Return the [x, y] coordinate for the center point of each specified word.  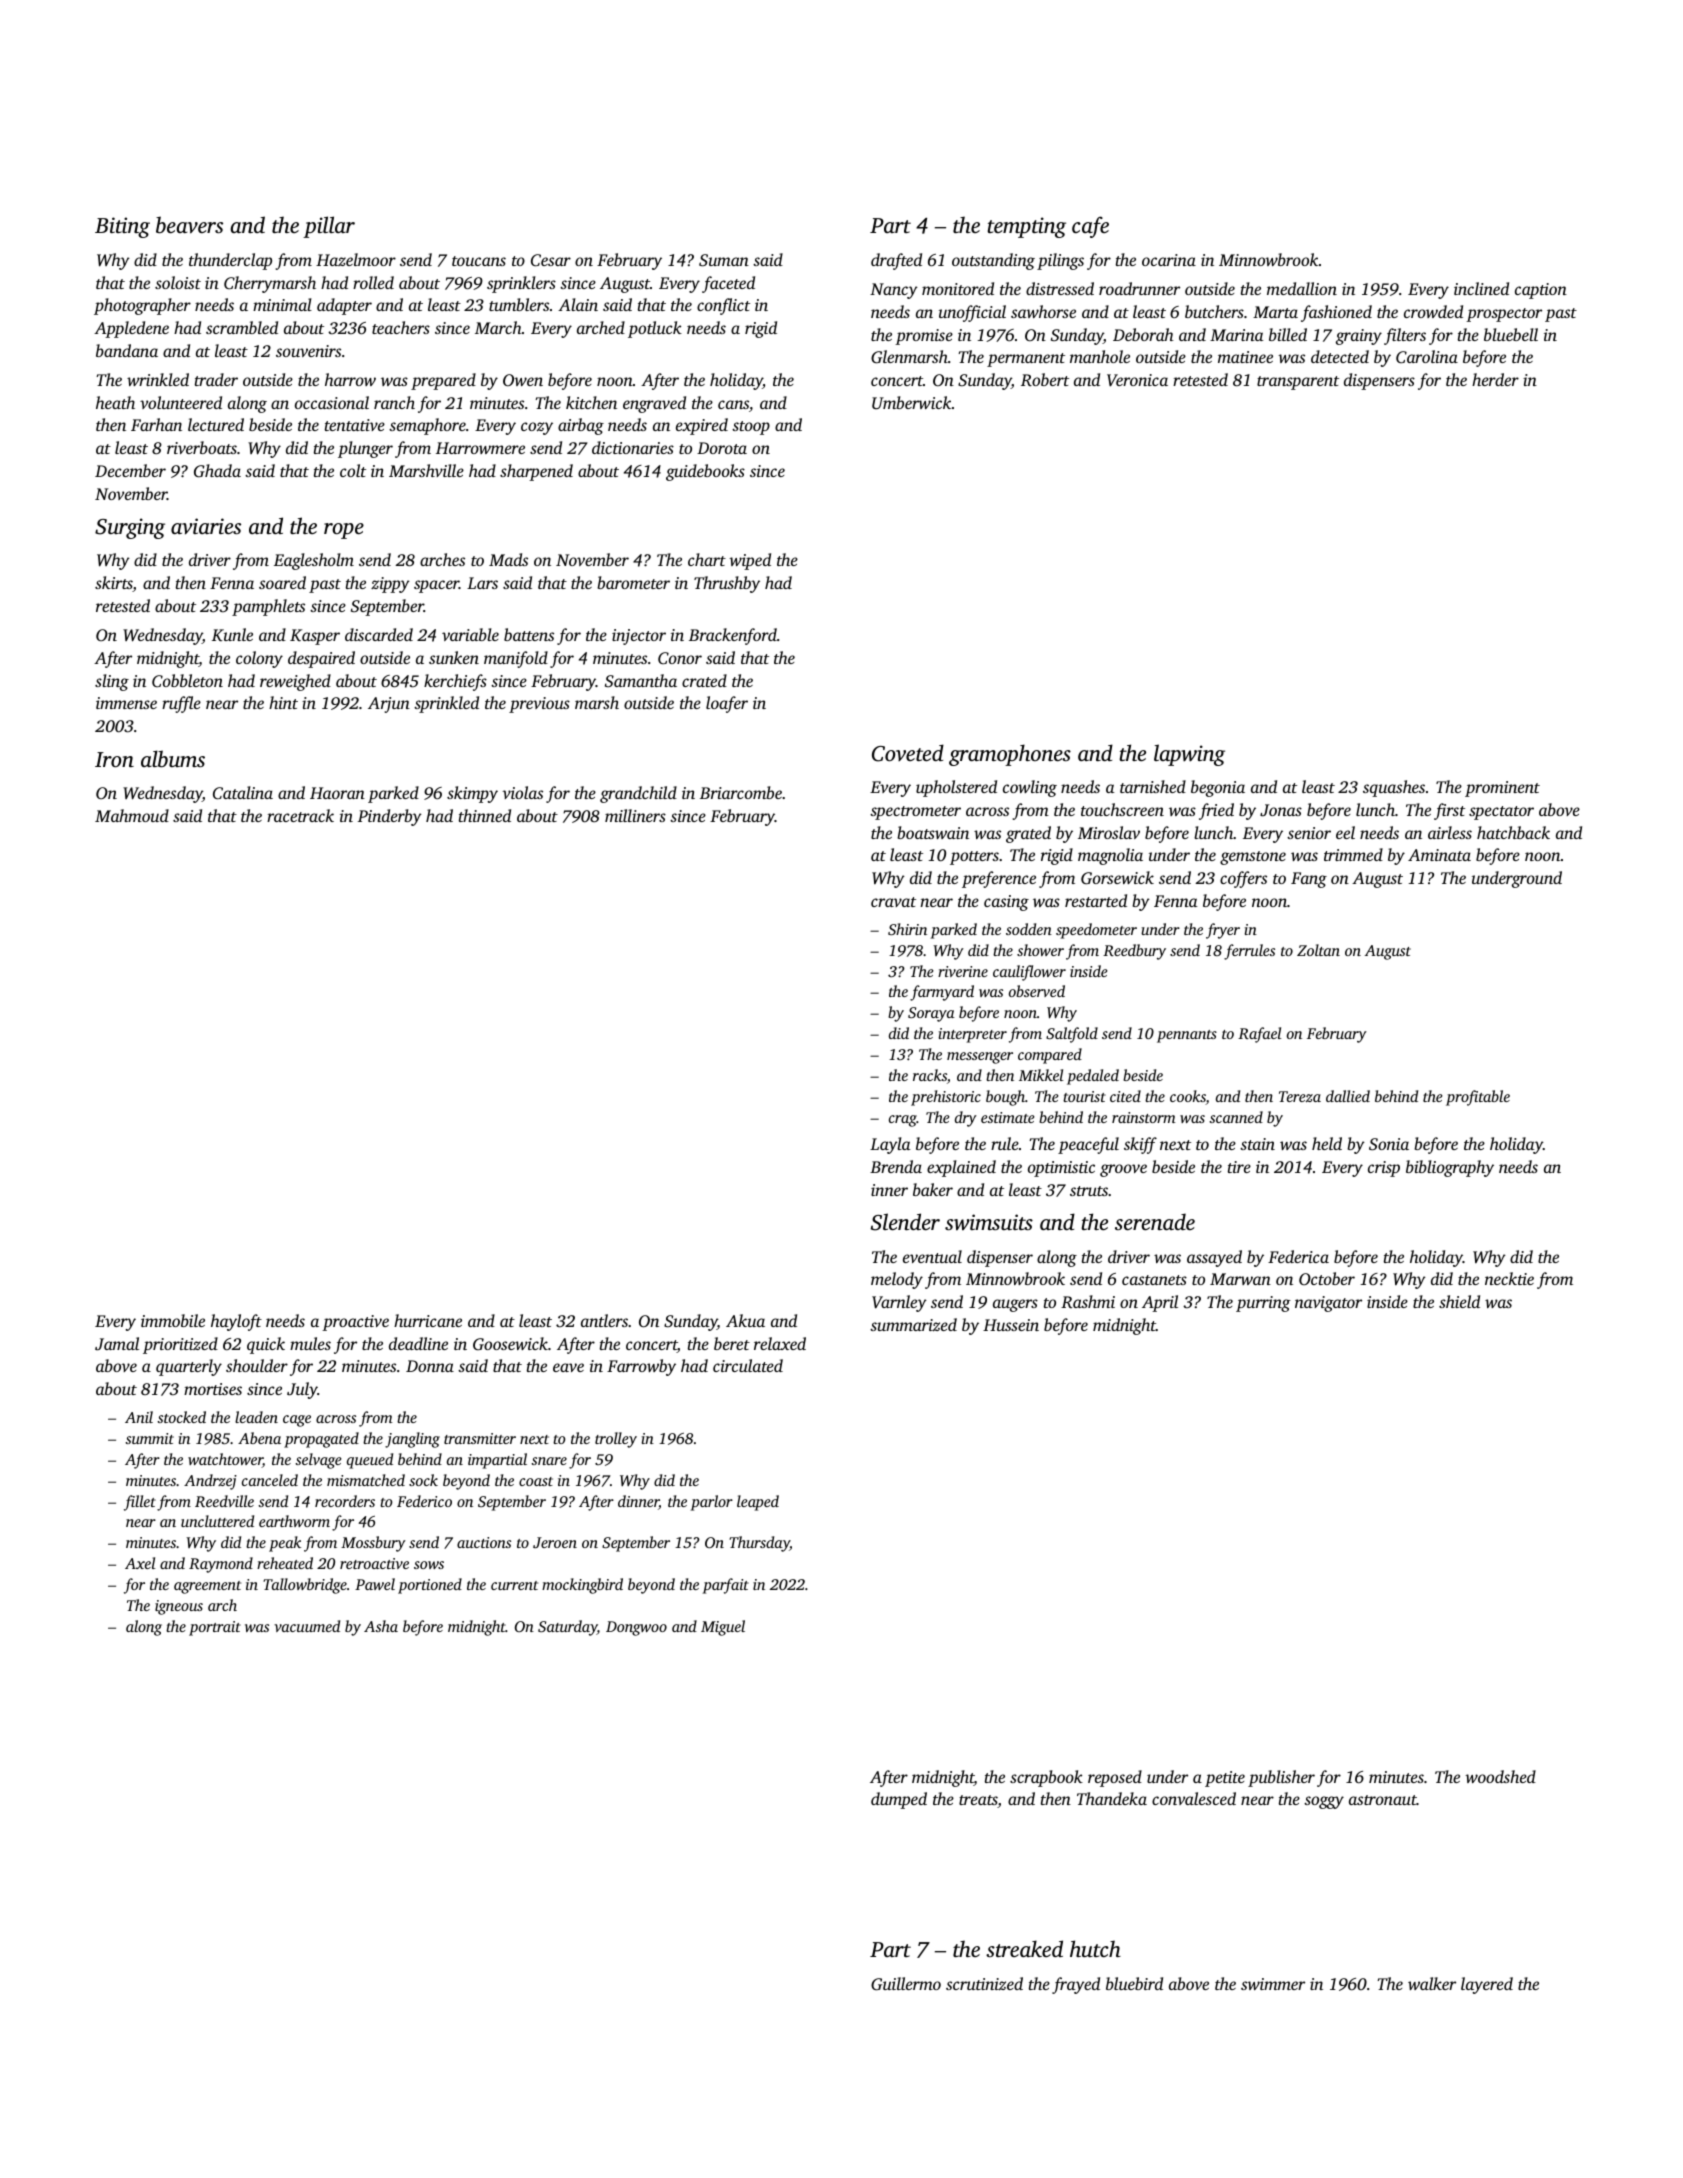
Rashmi [1088, 1301]
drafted [896, 261]
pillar [329, 227]
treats [978, 1801]
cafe [1090, 227]
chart [707, 559]
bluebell [1511, 334]
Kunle [232, 634]
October [1327, 1278]
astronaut [1383, 1800]
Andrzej [210, 1482]
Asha [381, 1626]
